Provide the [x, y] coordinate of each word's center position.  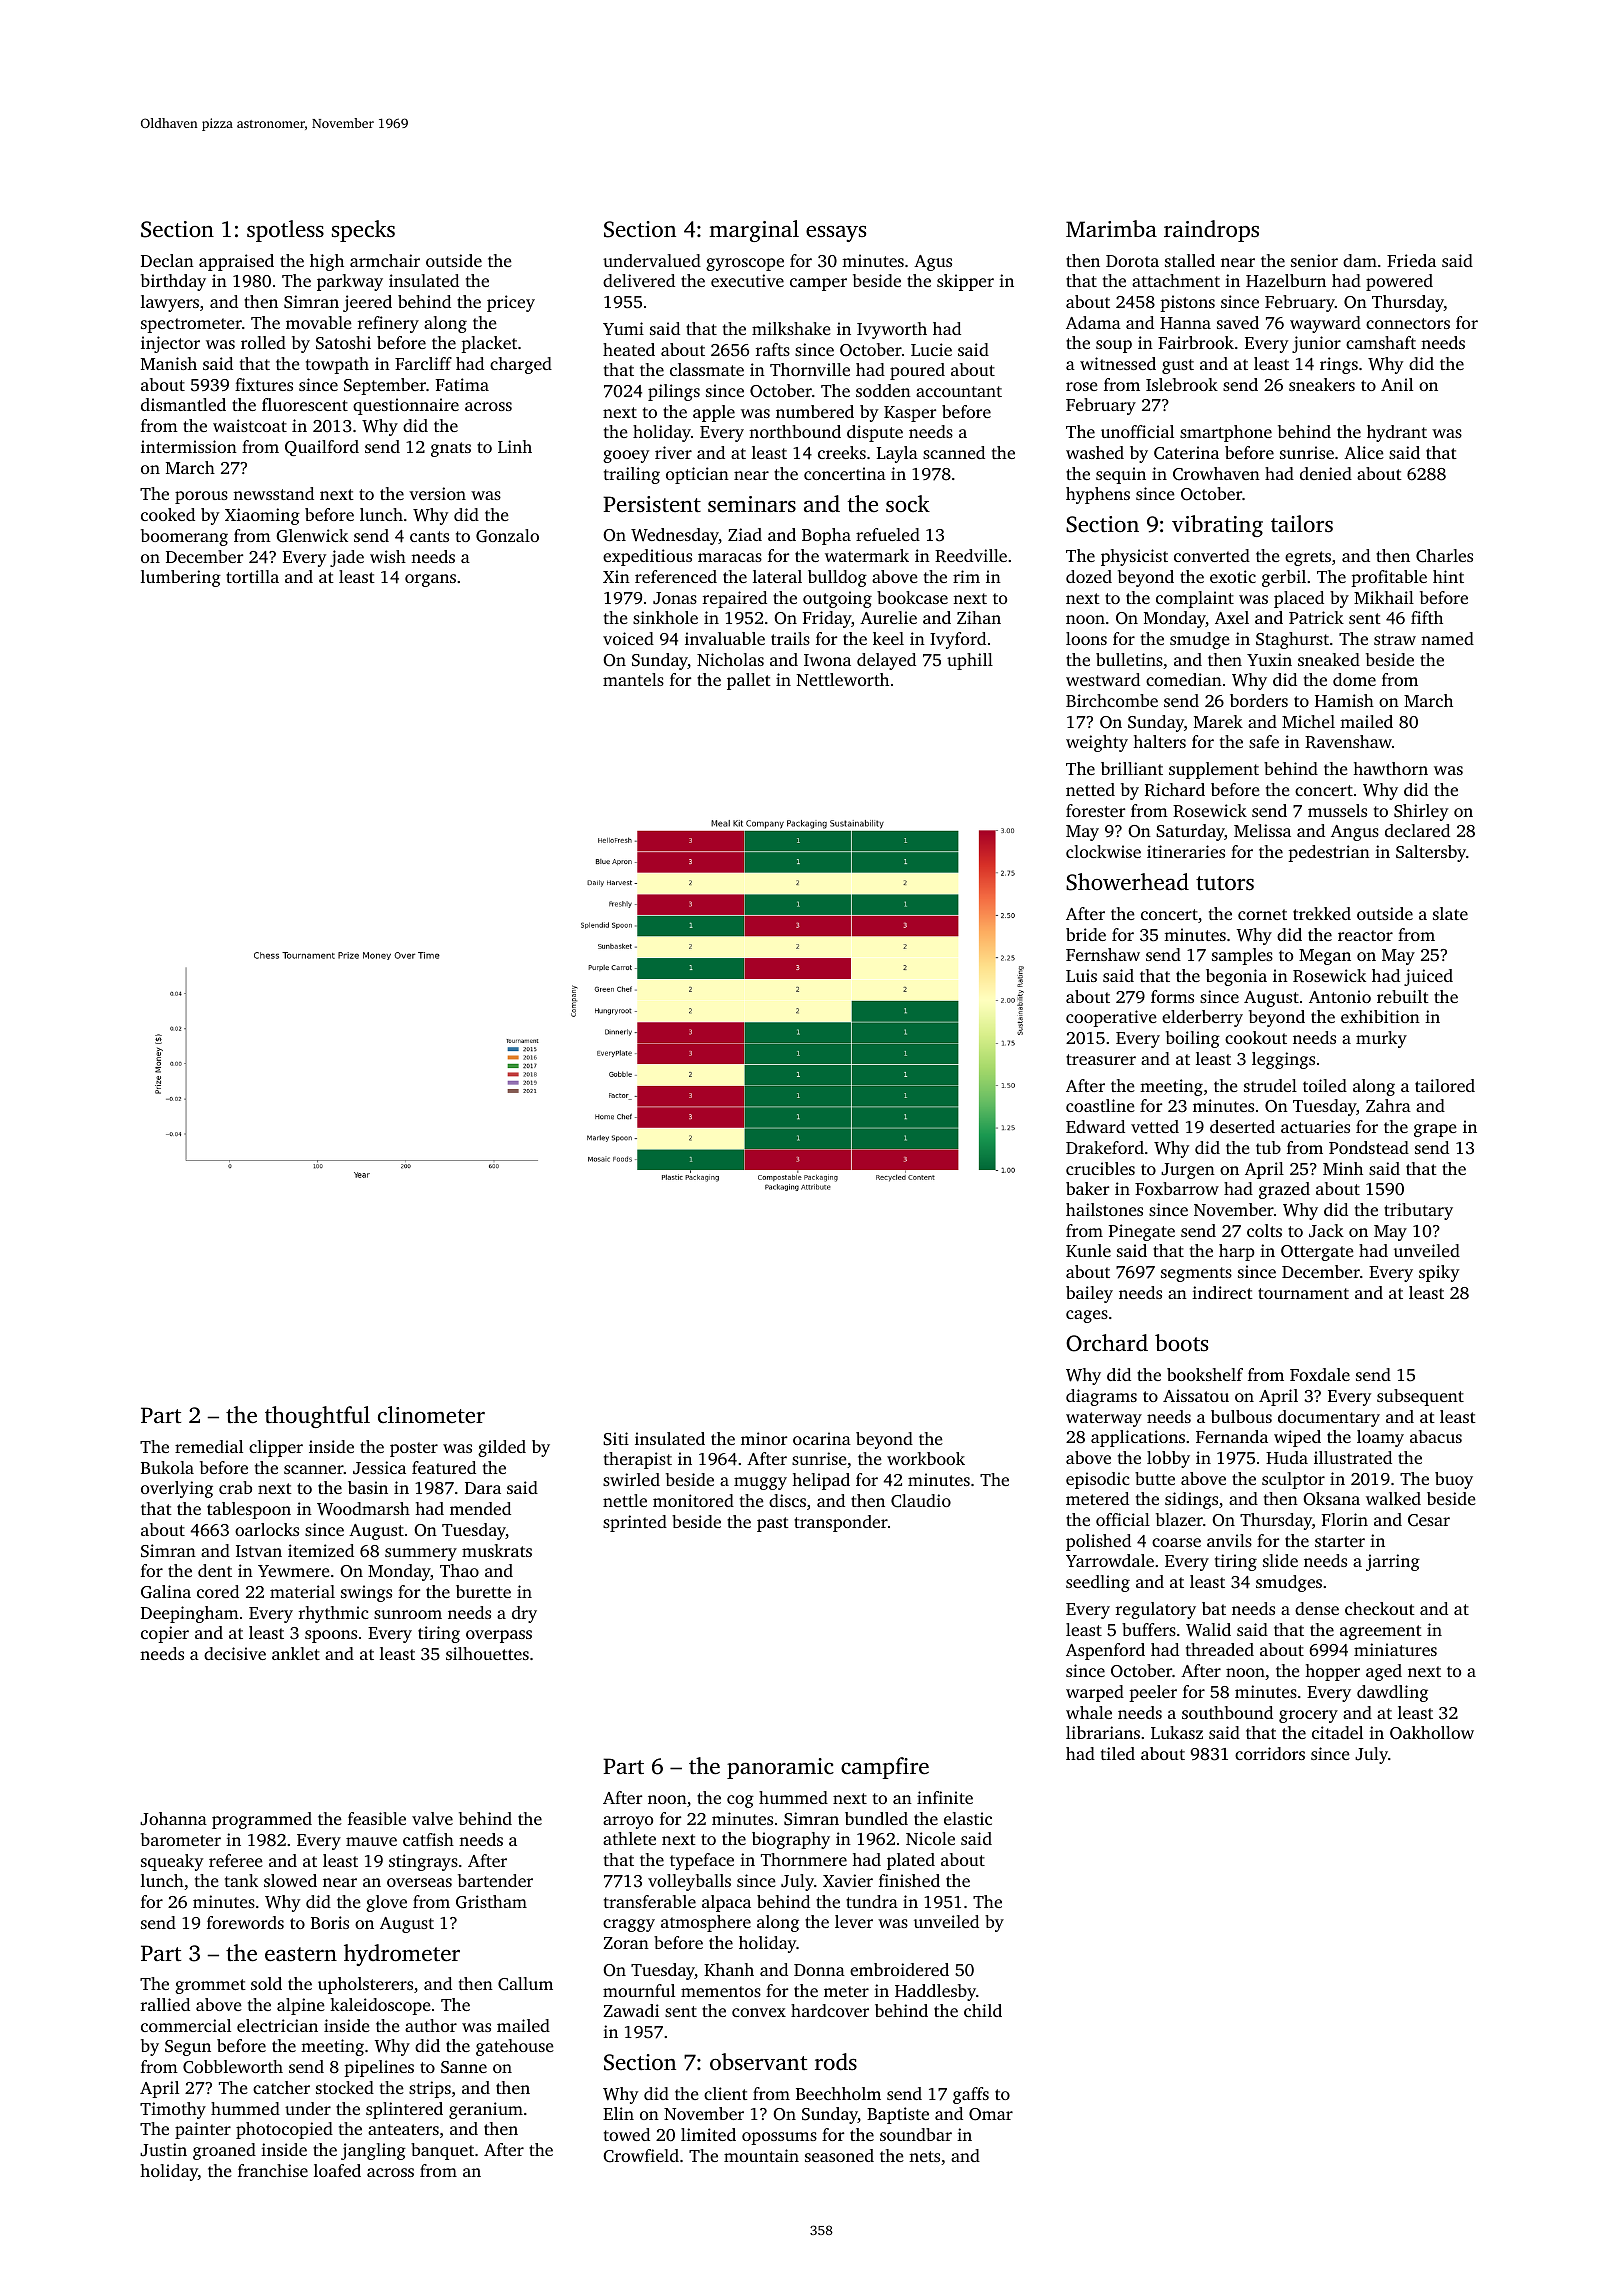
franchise [273, 2170]
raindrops [1211, 231]
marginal [754, 231]
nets [924, 2156]
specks [363, 231]
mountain [761, 2155]
